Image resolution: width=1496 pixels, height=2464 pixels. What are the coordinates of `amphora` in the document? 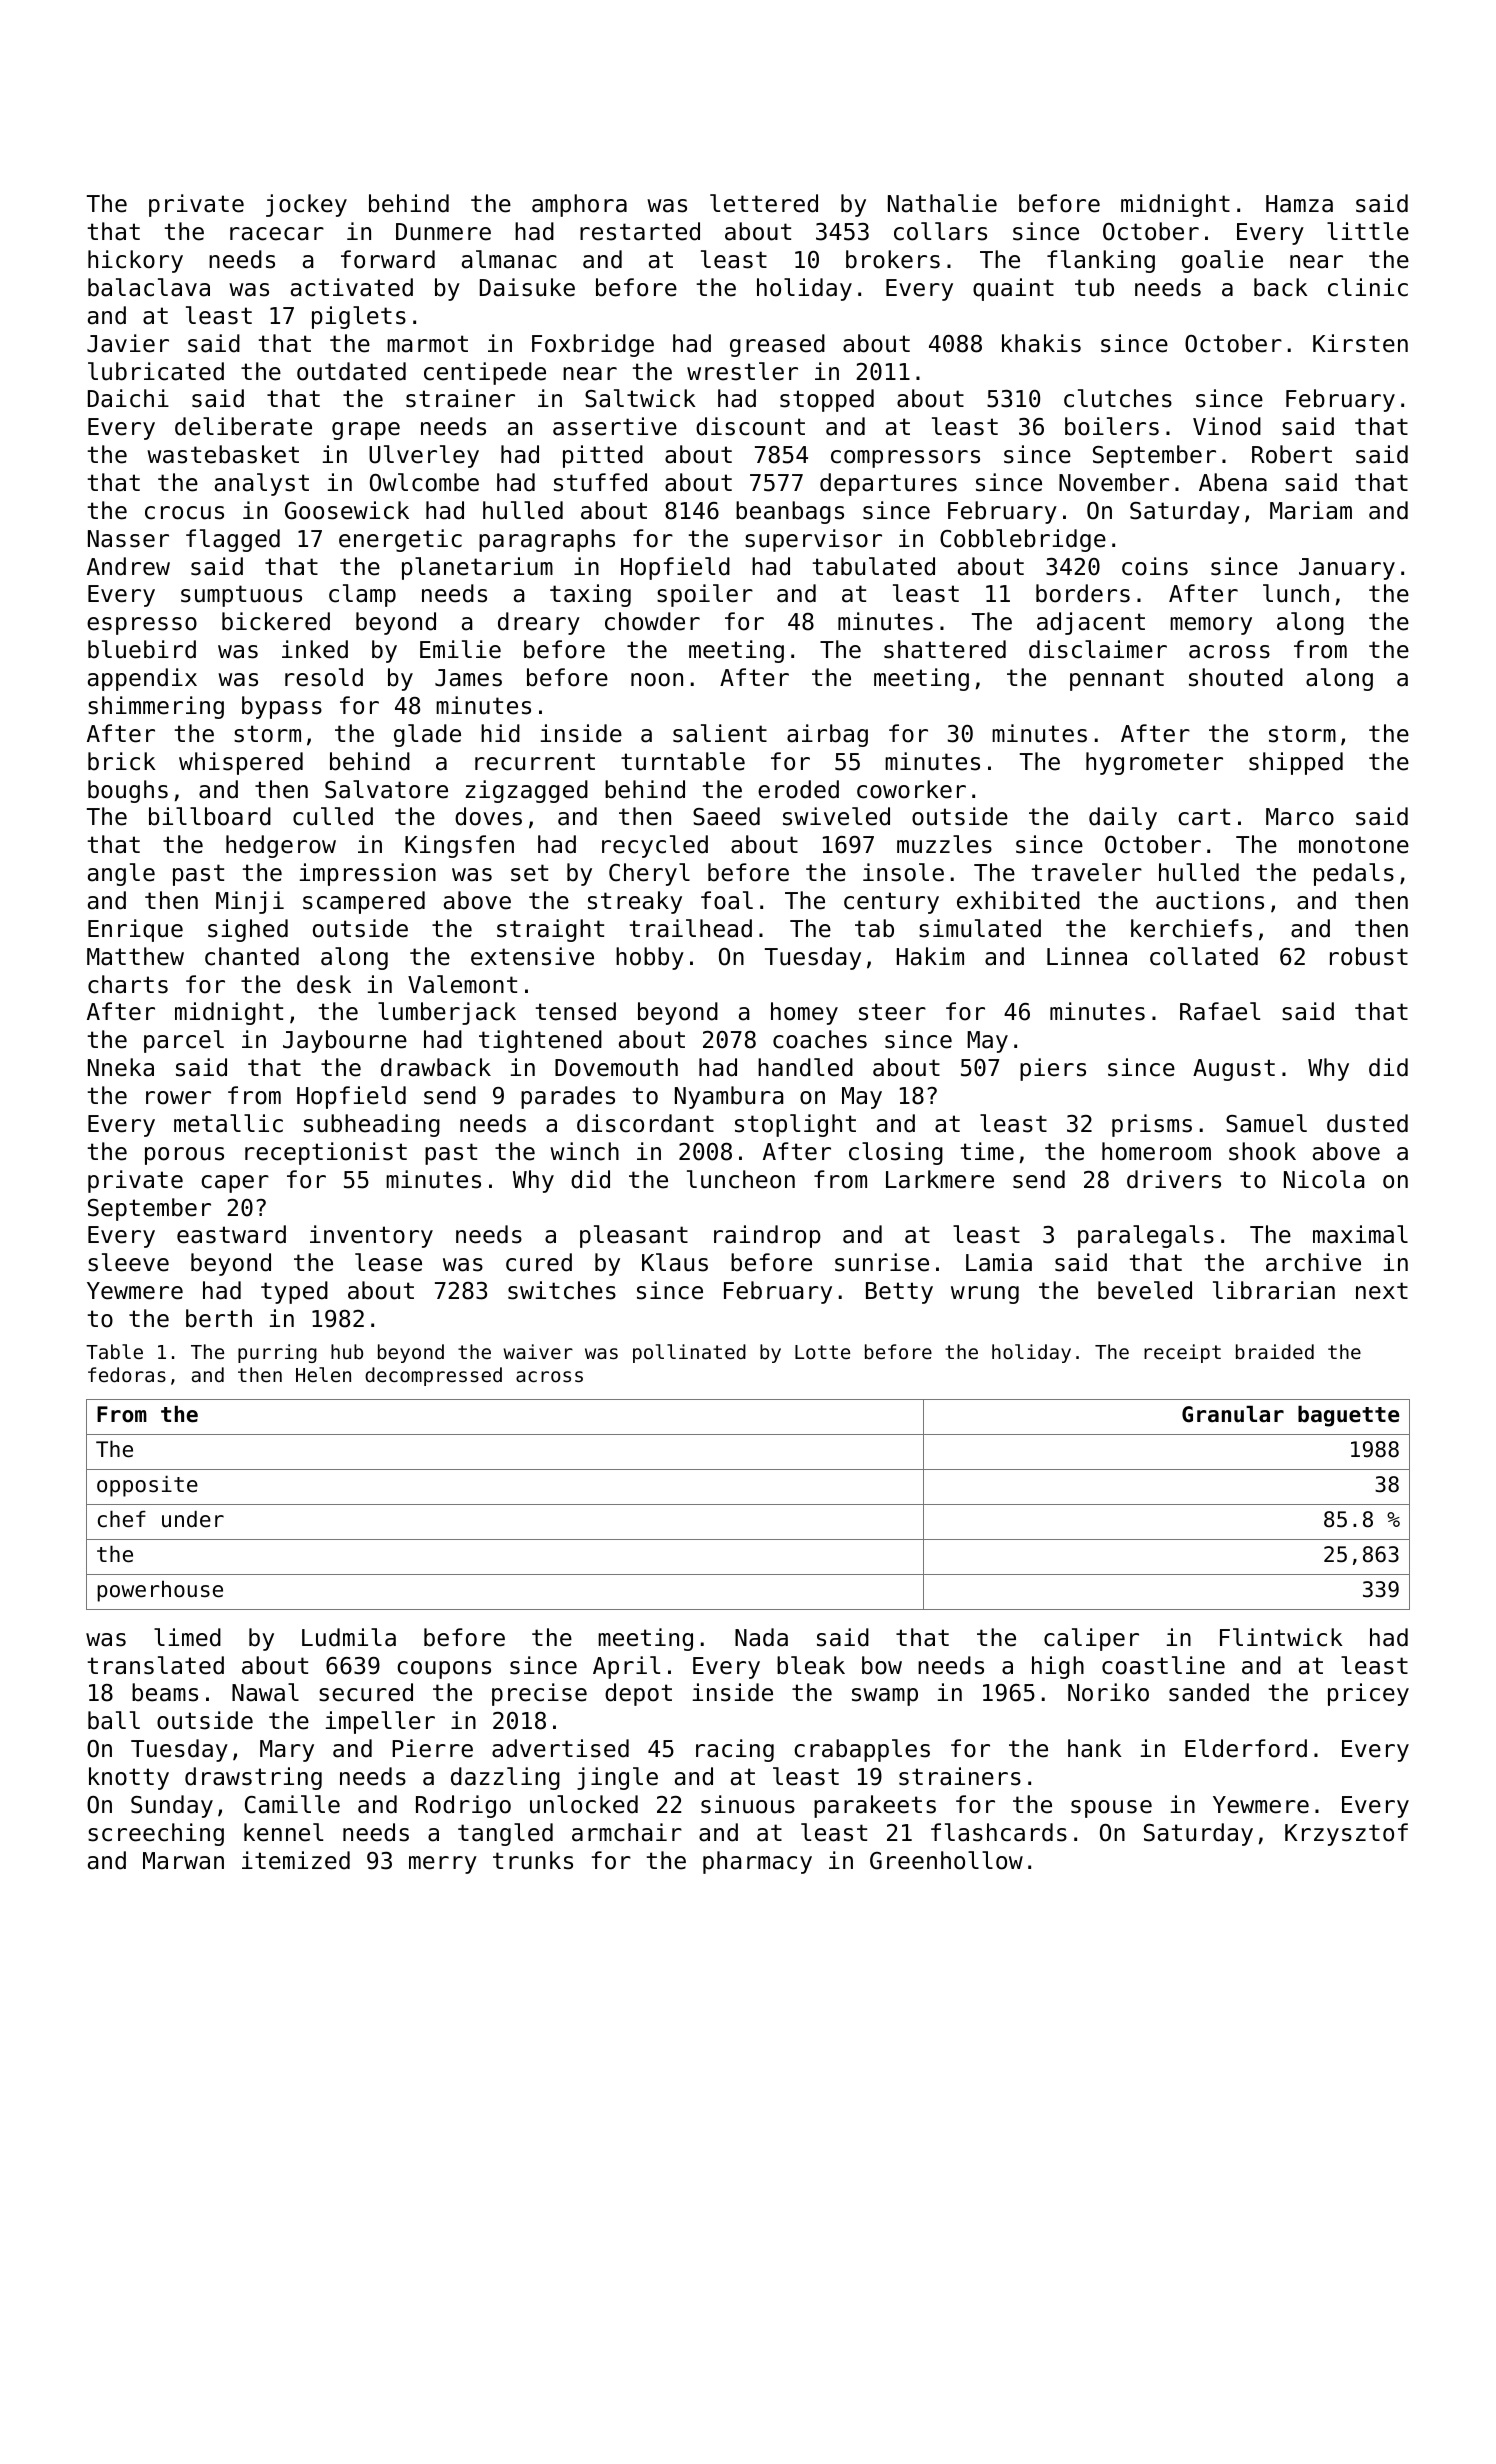 It's located at (579, 205).
